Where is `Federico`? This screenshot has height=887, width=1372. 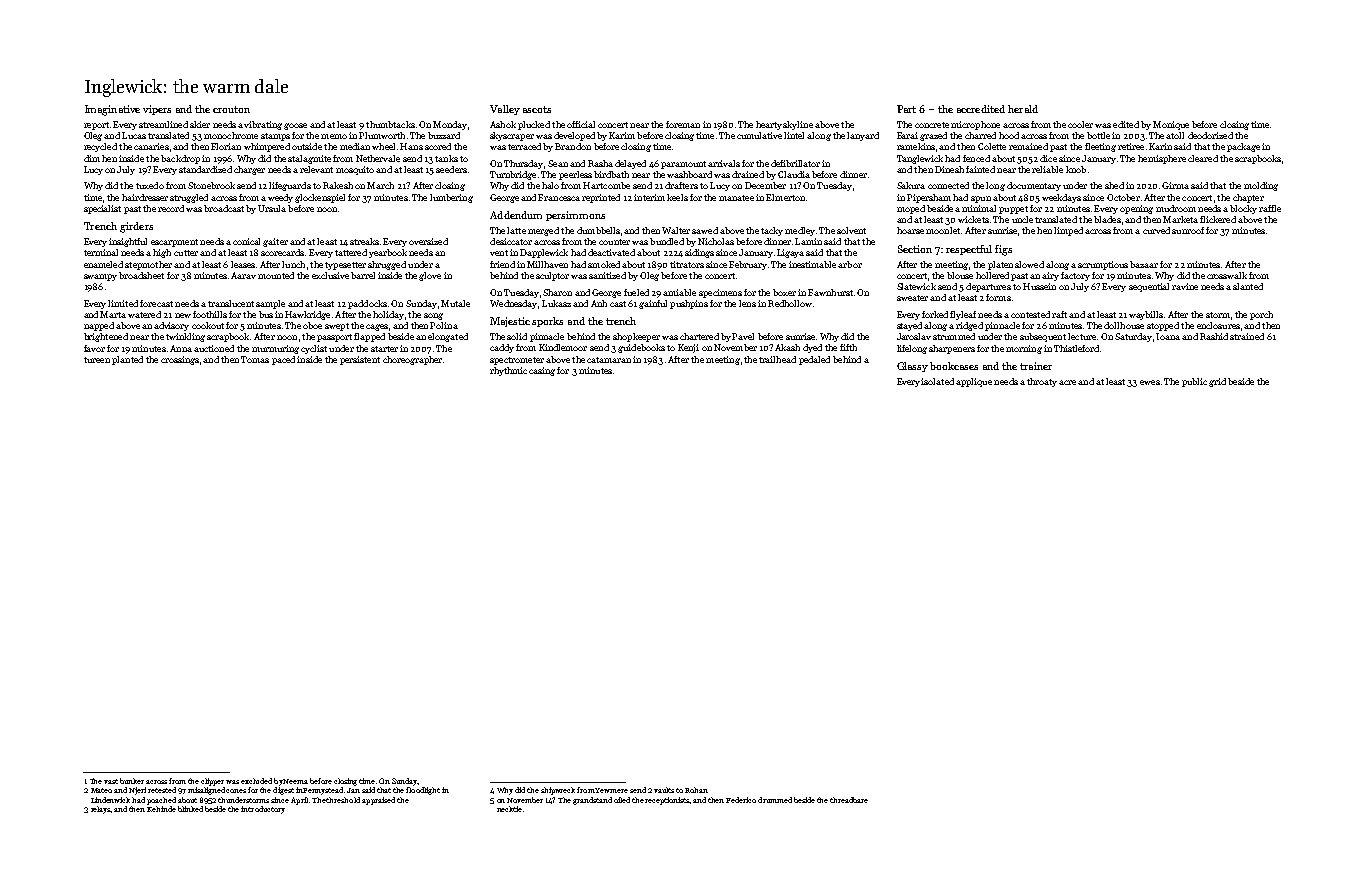 Federico is located at coordinates (741, 800).
